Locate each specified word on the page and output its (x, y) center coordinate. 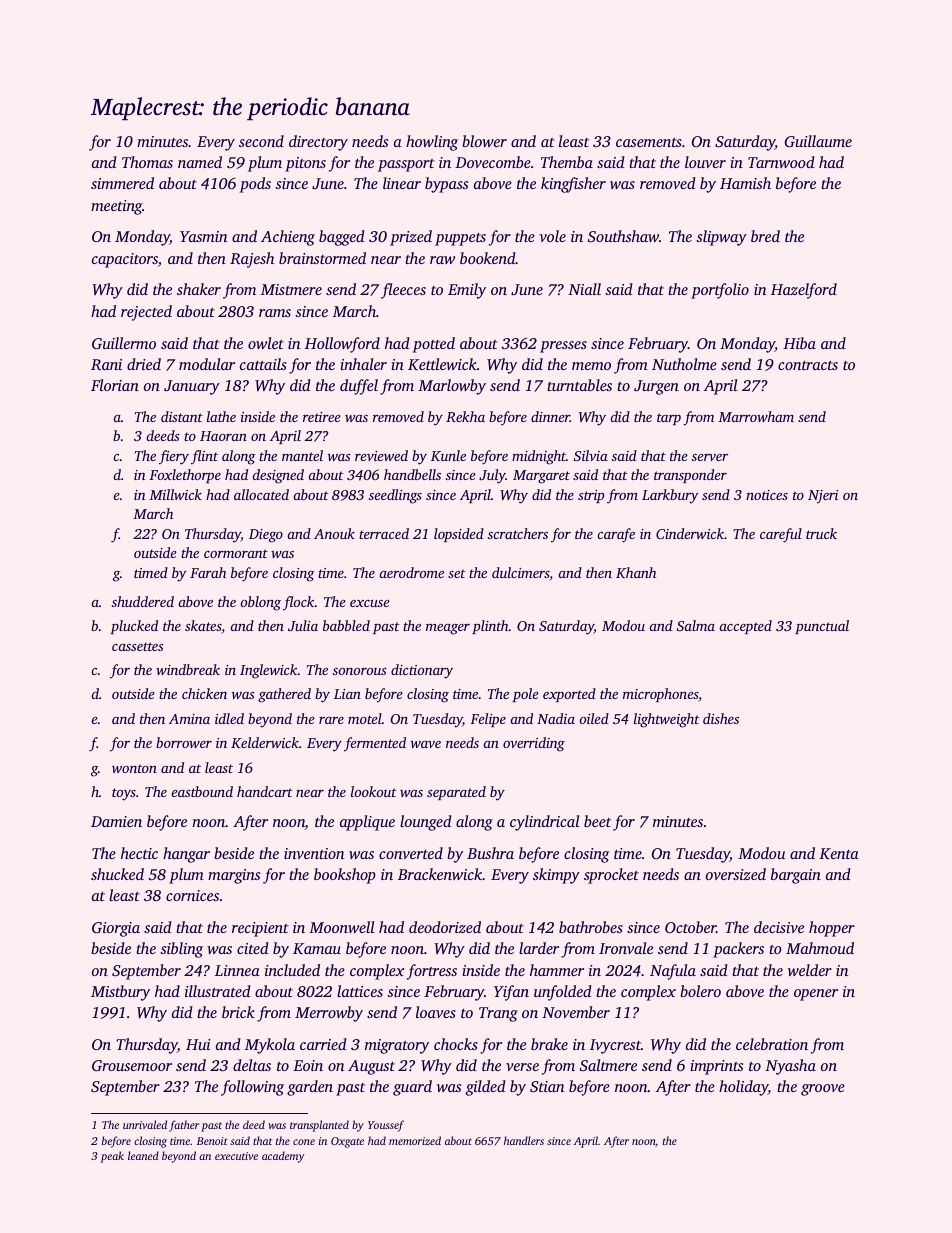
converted (411, 853)
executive (236, 1156)
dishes (721, 718)
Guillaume (818, 141)
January (192, 387)
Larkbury (670, 496)
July (492, 476)
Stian (547, 1086)
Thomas (147, 162)
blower (484, 141)
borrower (184, 742)
